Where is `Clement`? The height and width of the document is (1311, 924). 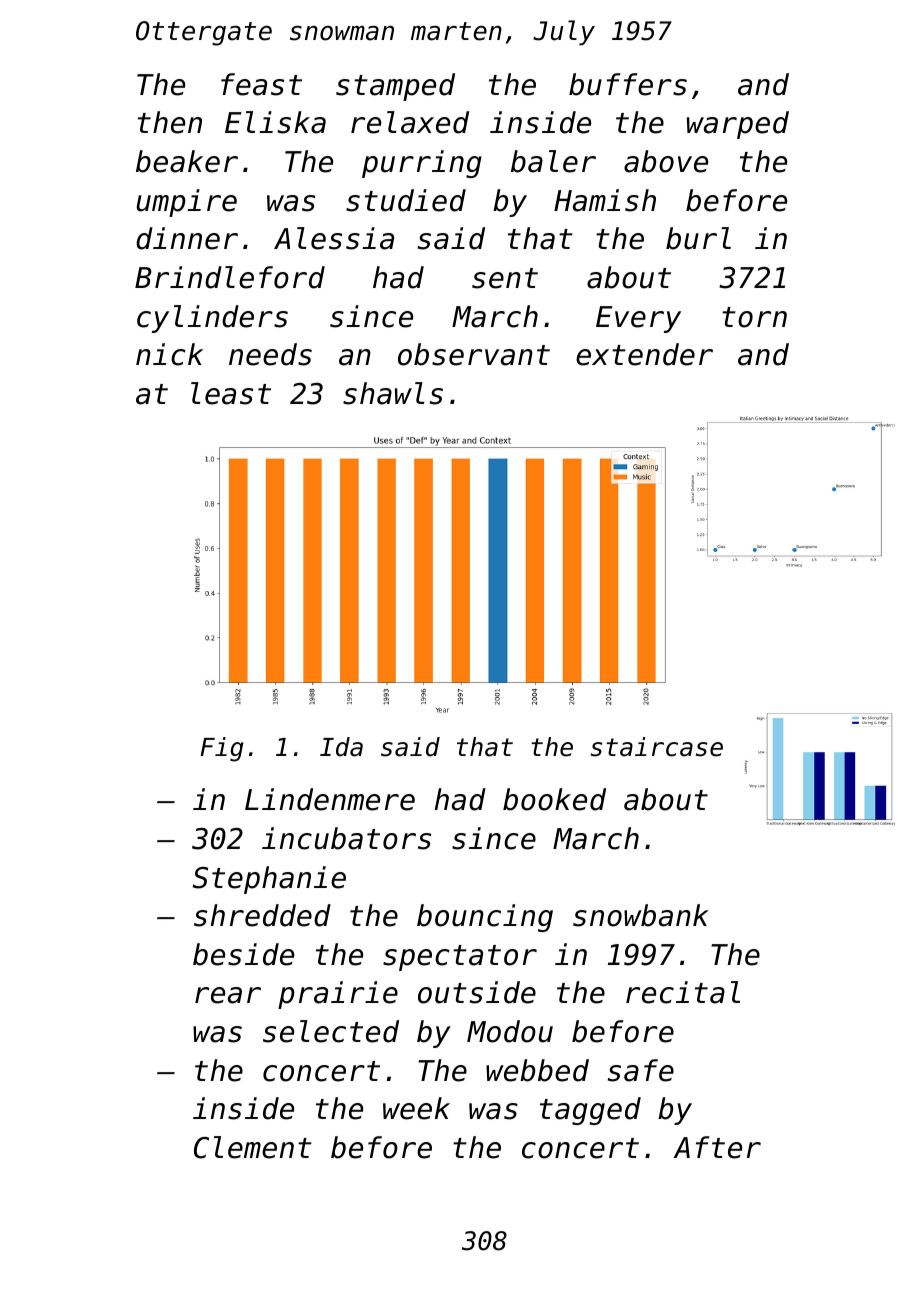
Clement is located at coordinates (253, 1147).
